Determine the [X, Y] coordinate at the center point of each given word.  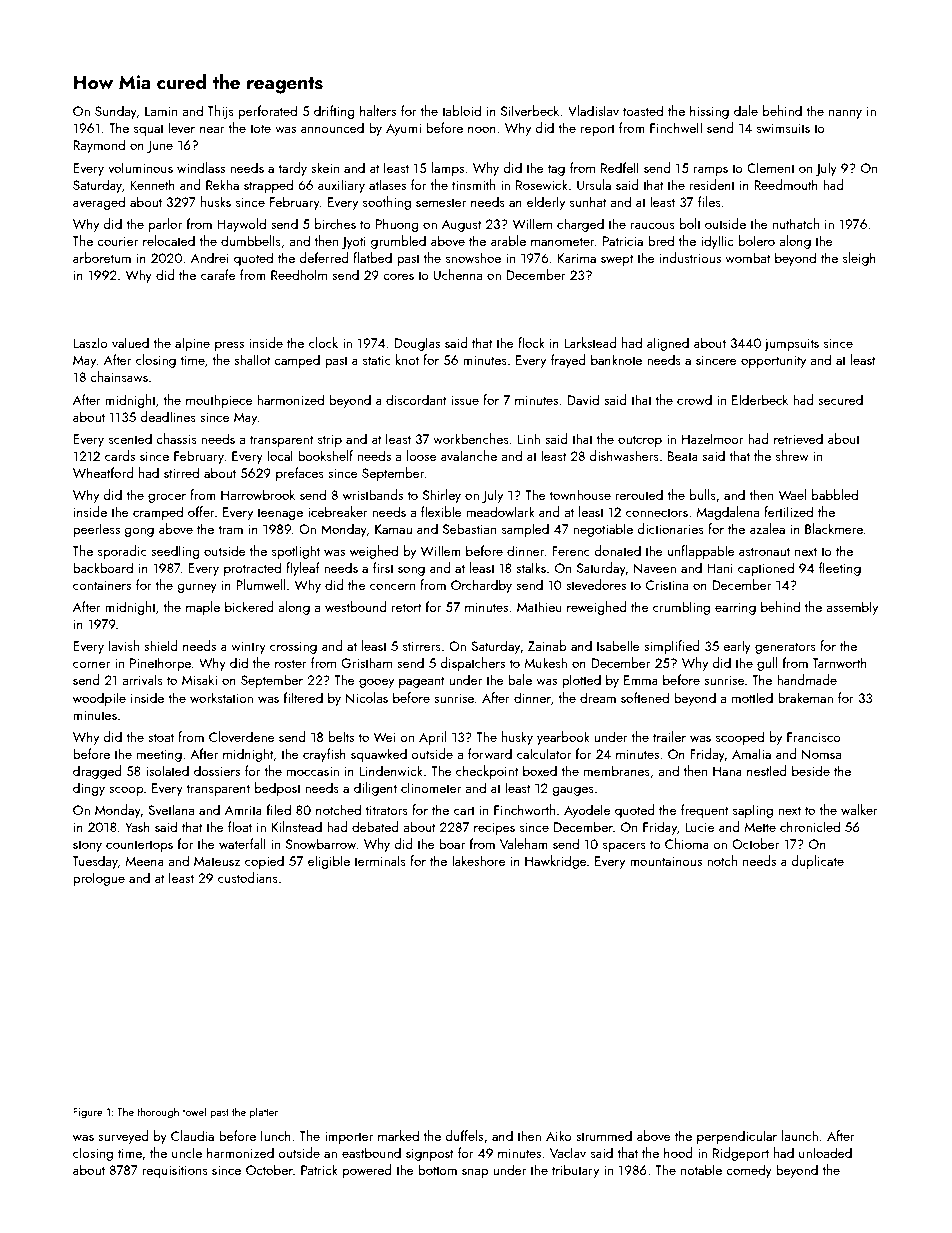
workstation [221, 697]
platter [264, 1112]
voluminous [140, 167]
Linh [529, 438]
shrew [792, 455]
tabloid [461, 110]
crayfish [324, 755]
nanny [845, 114]
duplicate [817, 862]
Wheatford [103, 472]
